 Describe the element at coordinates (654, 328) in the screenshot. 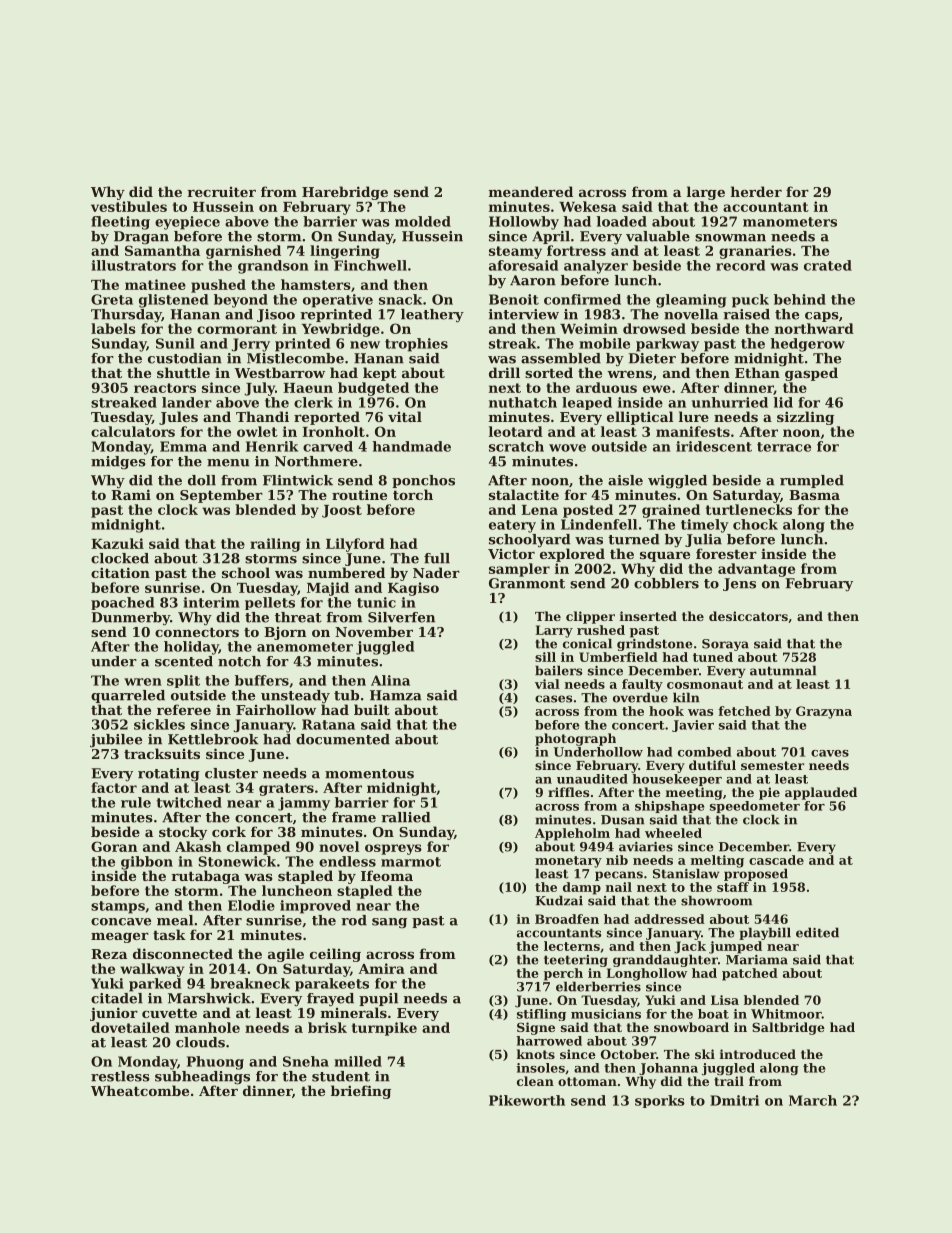

I see `drowsed` at that location.
